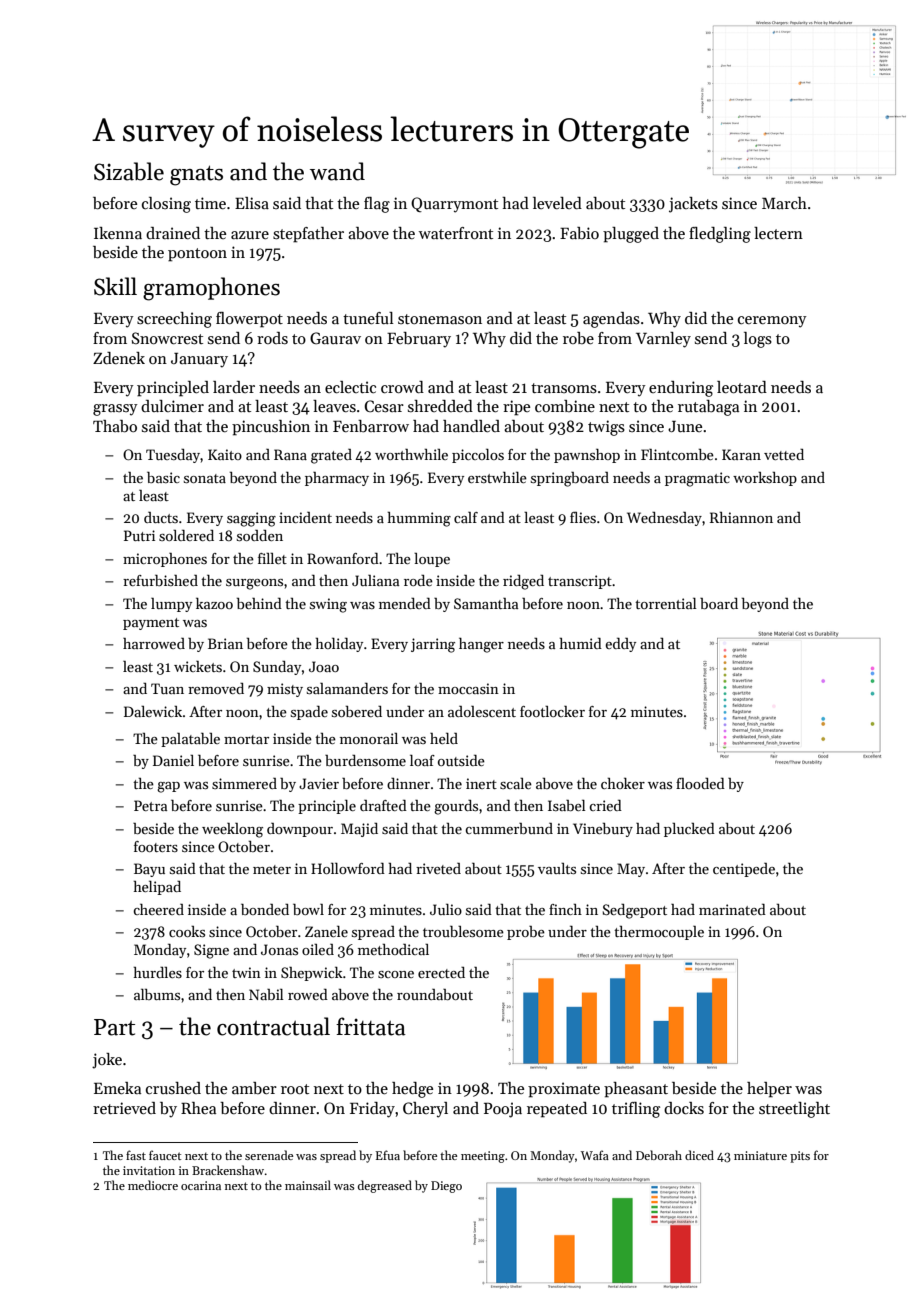  Describe the element at coordinates (161, 517) in the page. I see `ducts` at that location.
